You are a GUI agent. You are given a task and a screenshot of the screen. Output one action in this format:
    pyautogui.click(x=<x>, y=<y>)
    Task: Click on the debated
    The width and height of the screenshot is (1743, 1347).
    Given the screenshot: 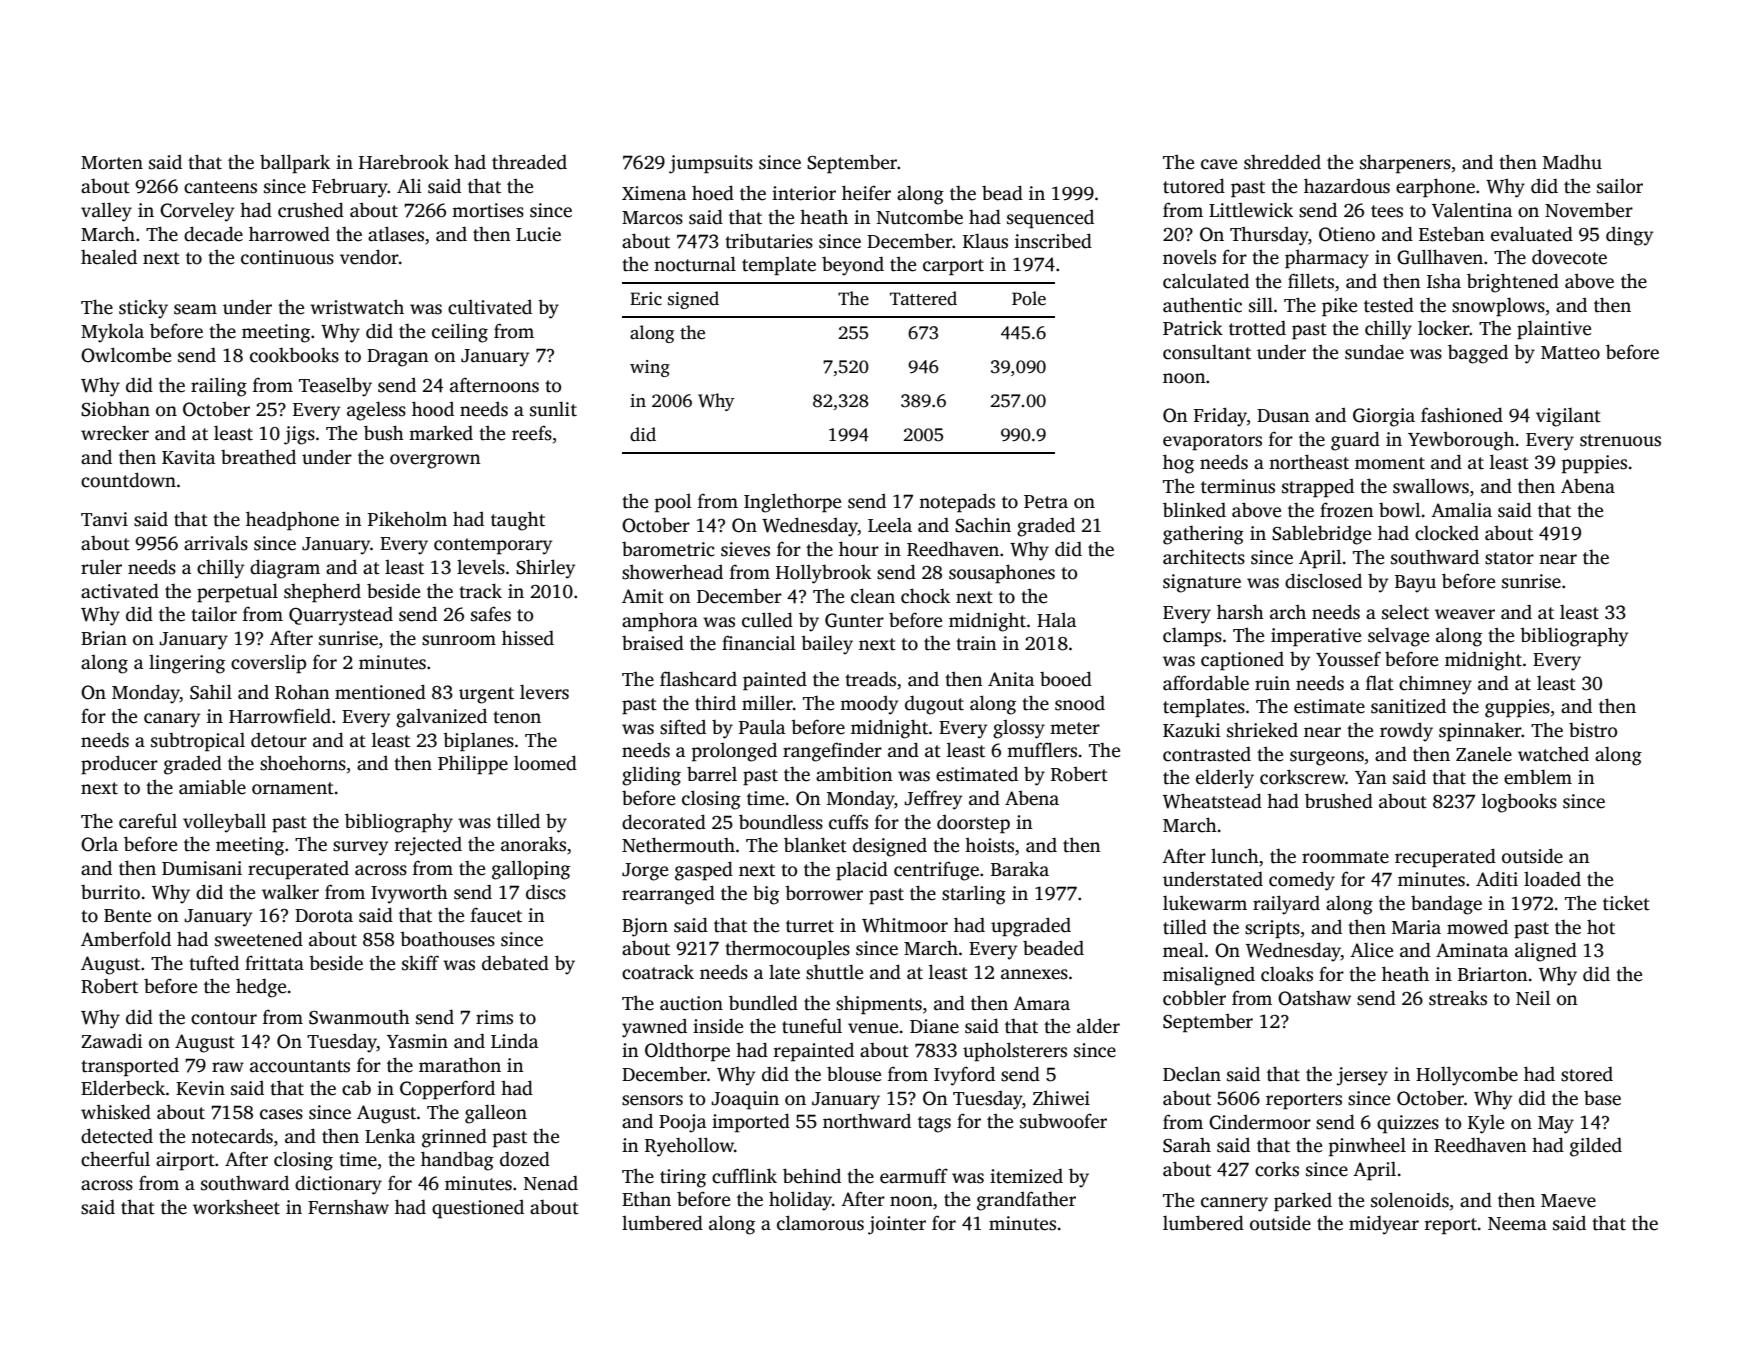 What is the action you would take?
    pyautogui.click(x=515, y=963)
